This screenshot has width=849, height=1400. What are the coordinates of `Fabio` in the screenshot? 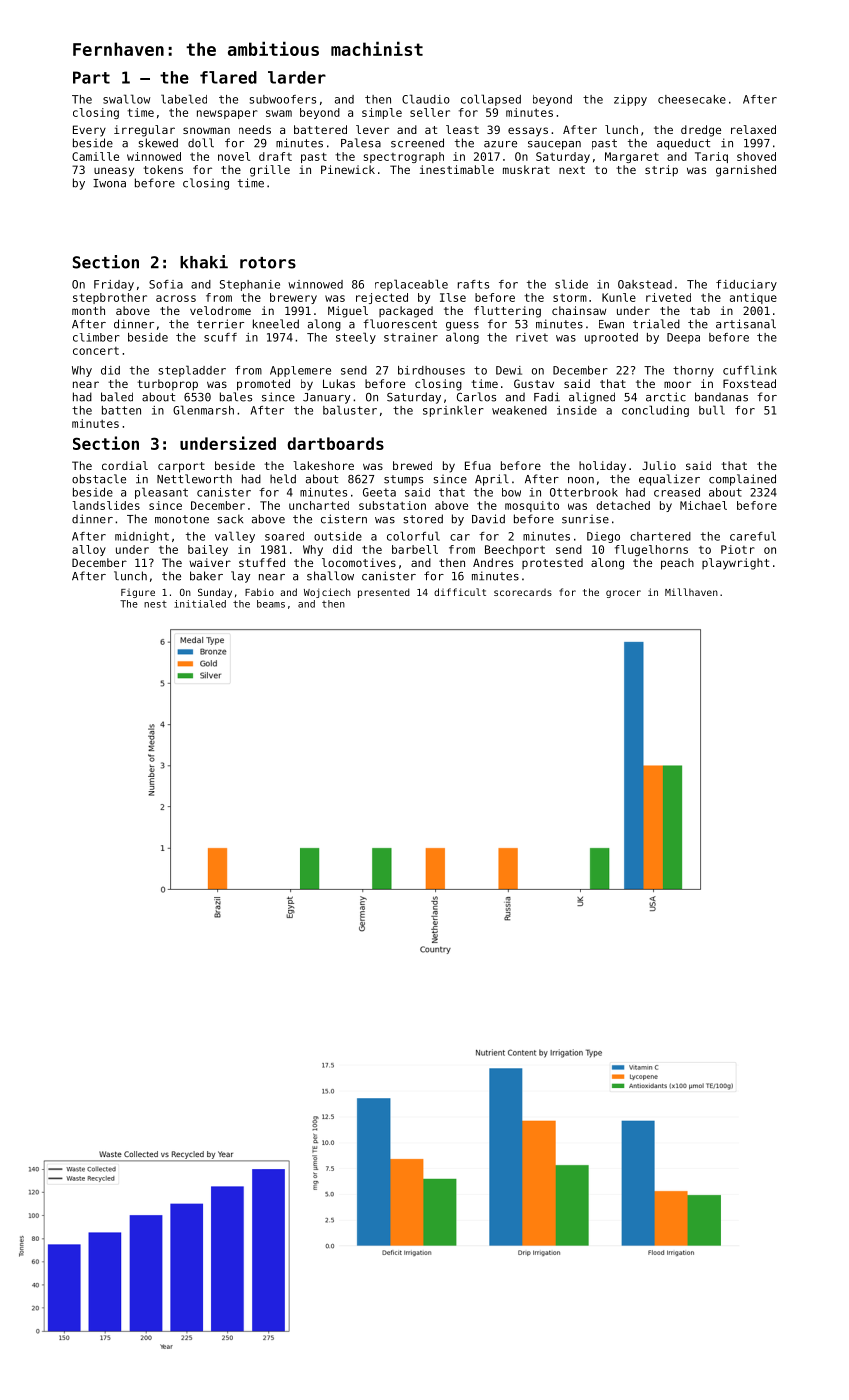 It's located at (259, 592).
